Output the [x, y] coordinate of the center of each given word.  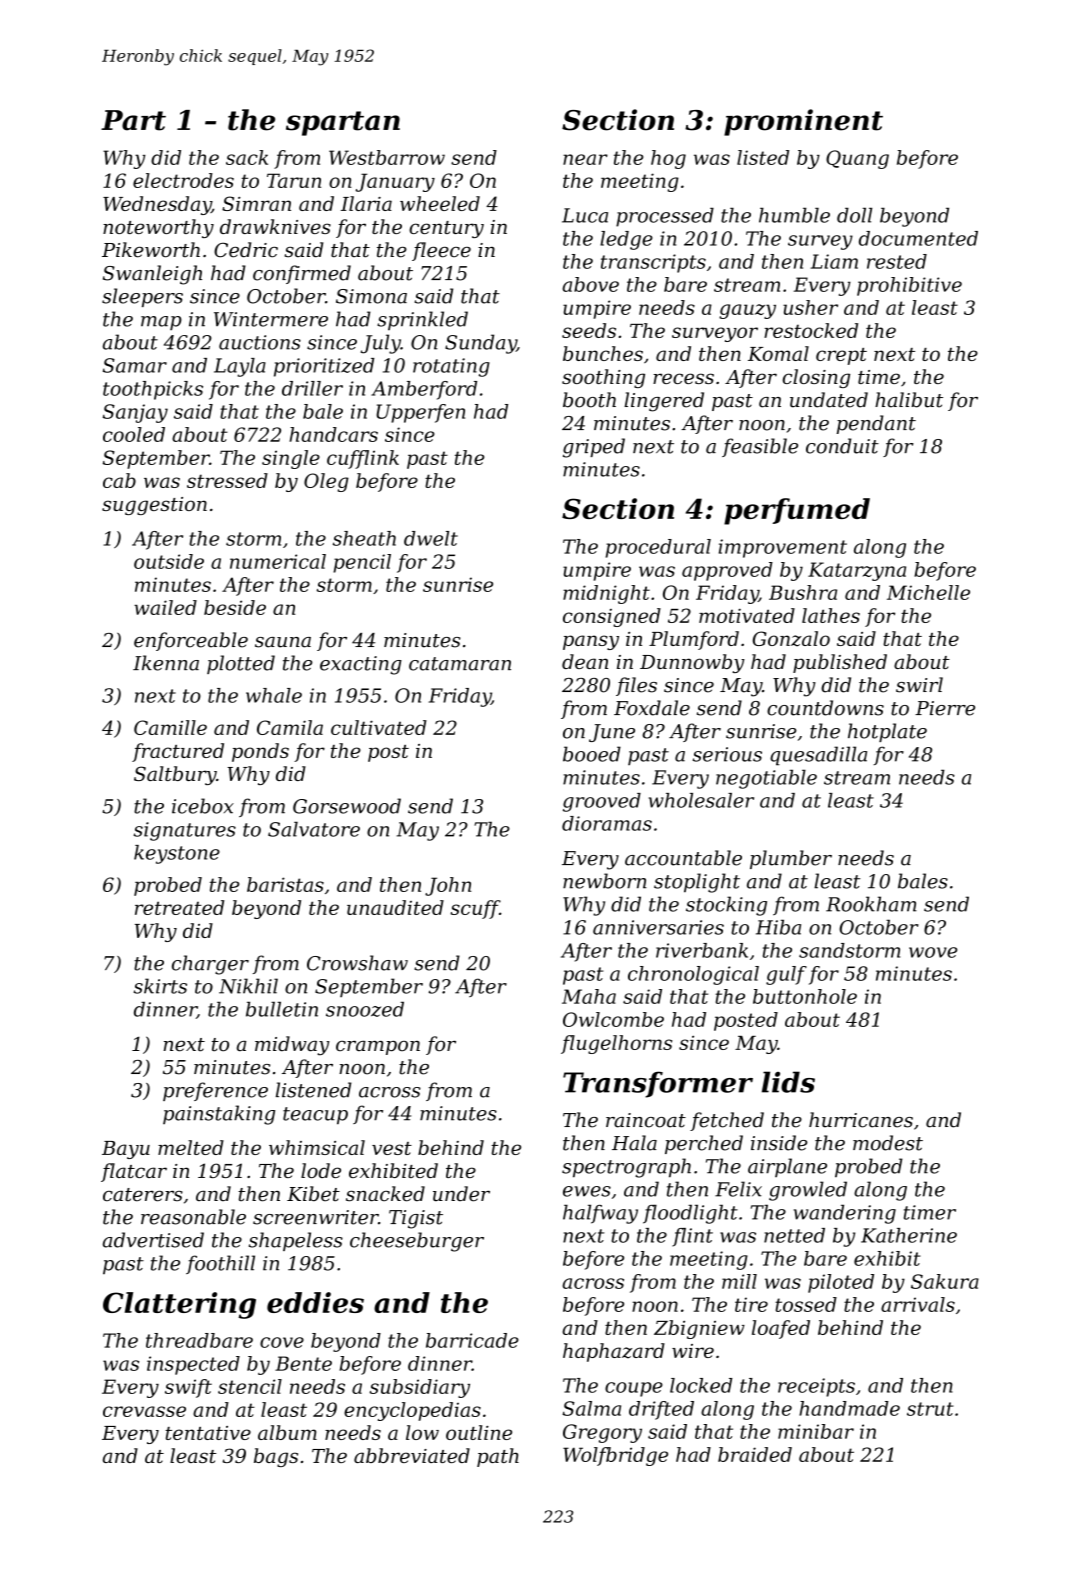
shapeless [296, 1241]
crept [841, 356]
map [161, 323]
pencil [362, 563]
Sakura [945, 1281]
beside [235, 607]
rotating [451, 367]
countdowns [825, 708]
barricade [472, 1340]
